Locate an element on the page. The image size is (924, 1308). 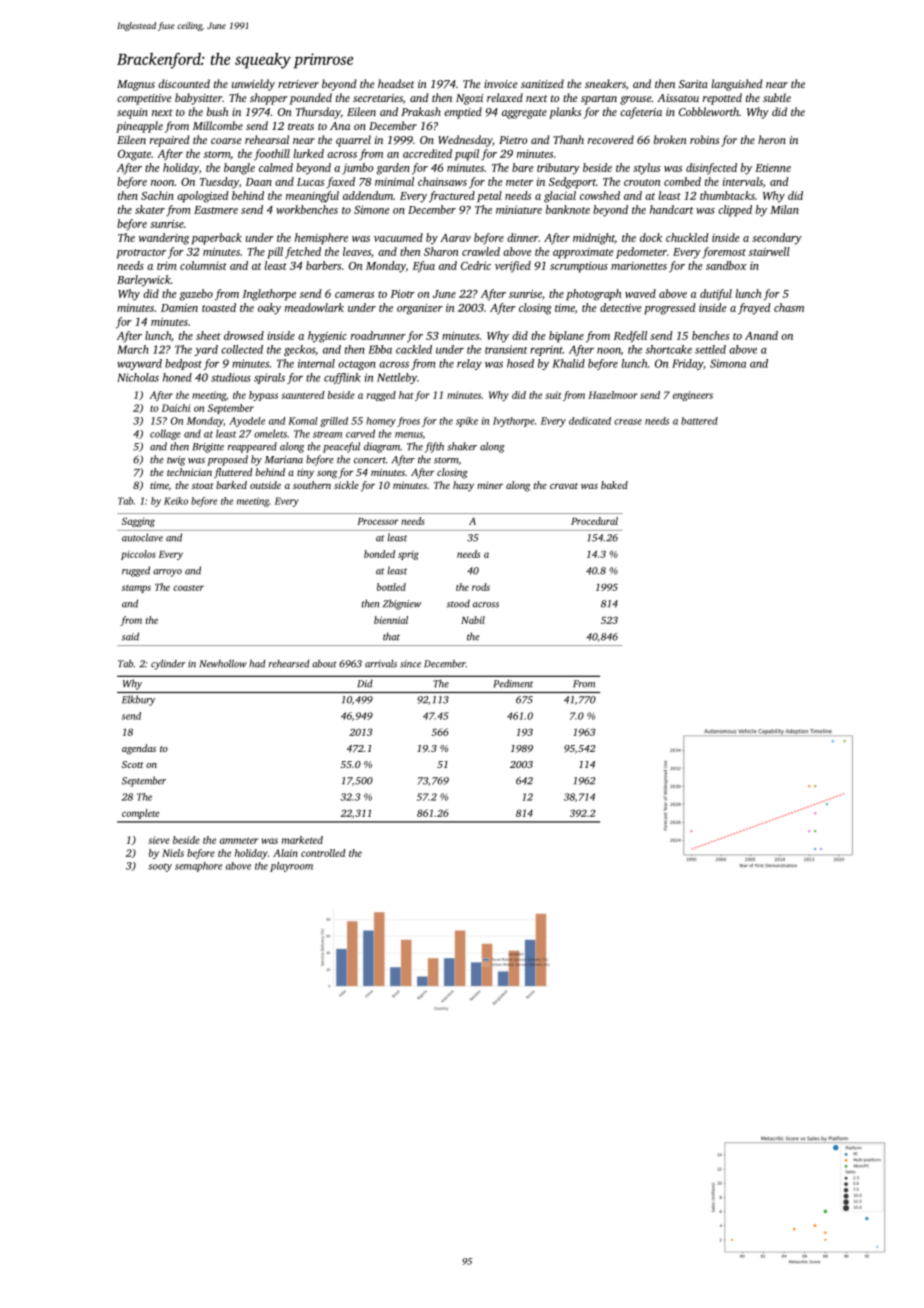
Processor is located at coordinates (378, 521).
